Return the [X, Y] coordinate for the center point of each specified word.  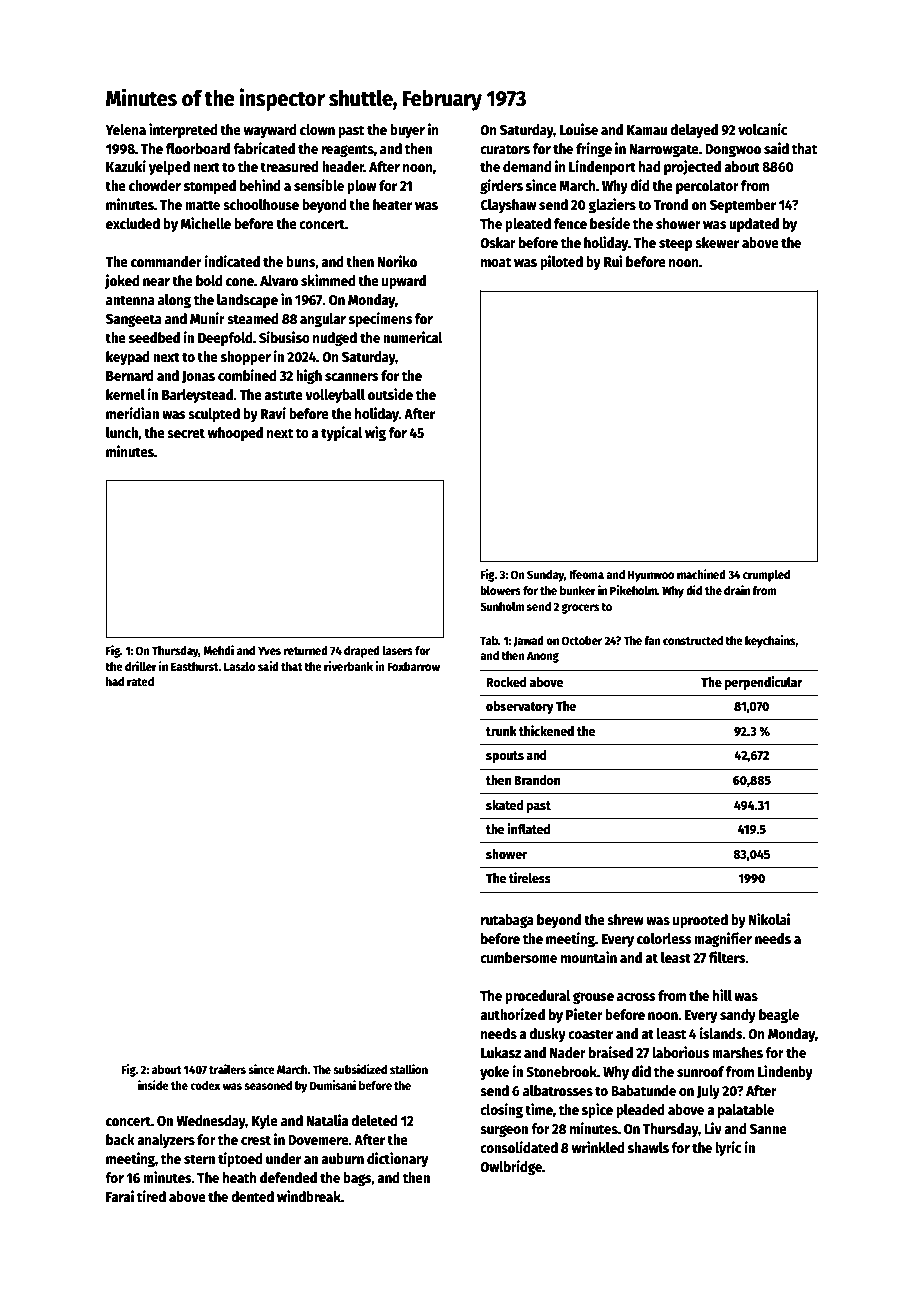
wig [375, 433]
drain [737, 590]
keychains [770, 641]
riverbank [348, 666]
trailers [227, 1069]
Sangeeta [134, 320]
